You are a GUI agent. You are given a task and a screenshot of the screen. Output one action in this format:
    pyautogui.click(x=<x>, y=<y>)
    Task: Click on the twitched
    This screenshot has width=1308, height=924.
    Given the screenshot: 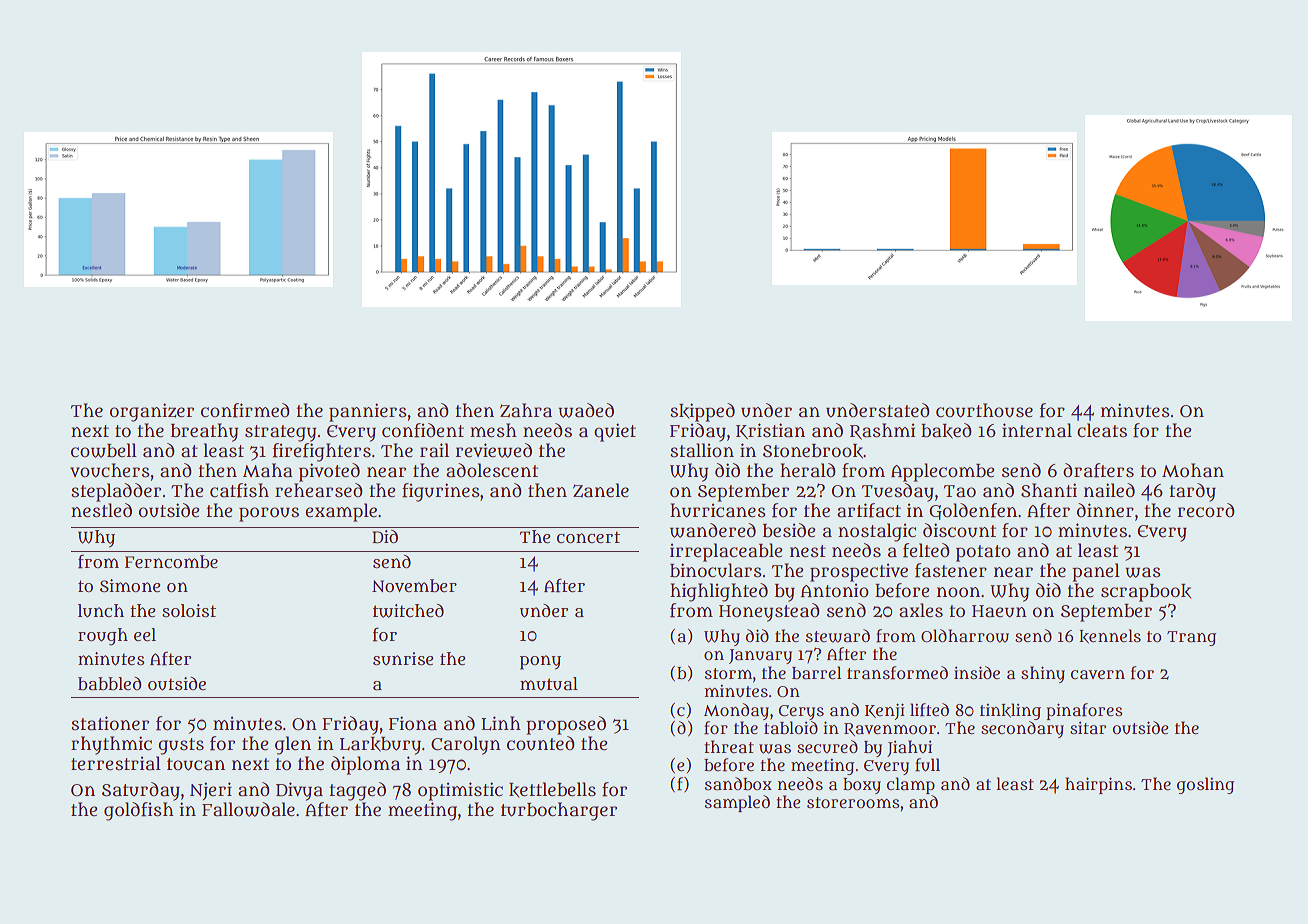 What is the action you would take?
    pyautogui.click(x=408, y=611)
